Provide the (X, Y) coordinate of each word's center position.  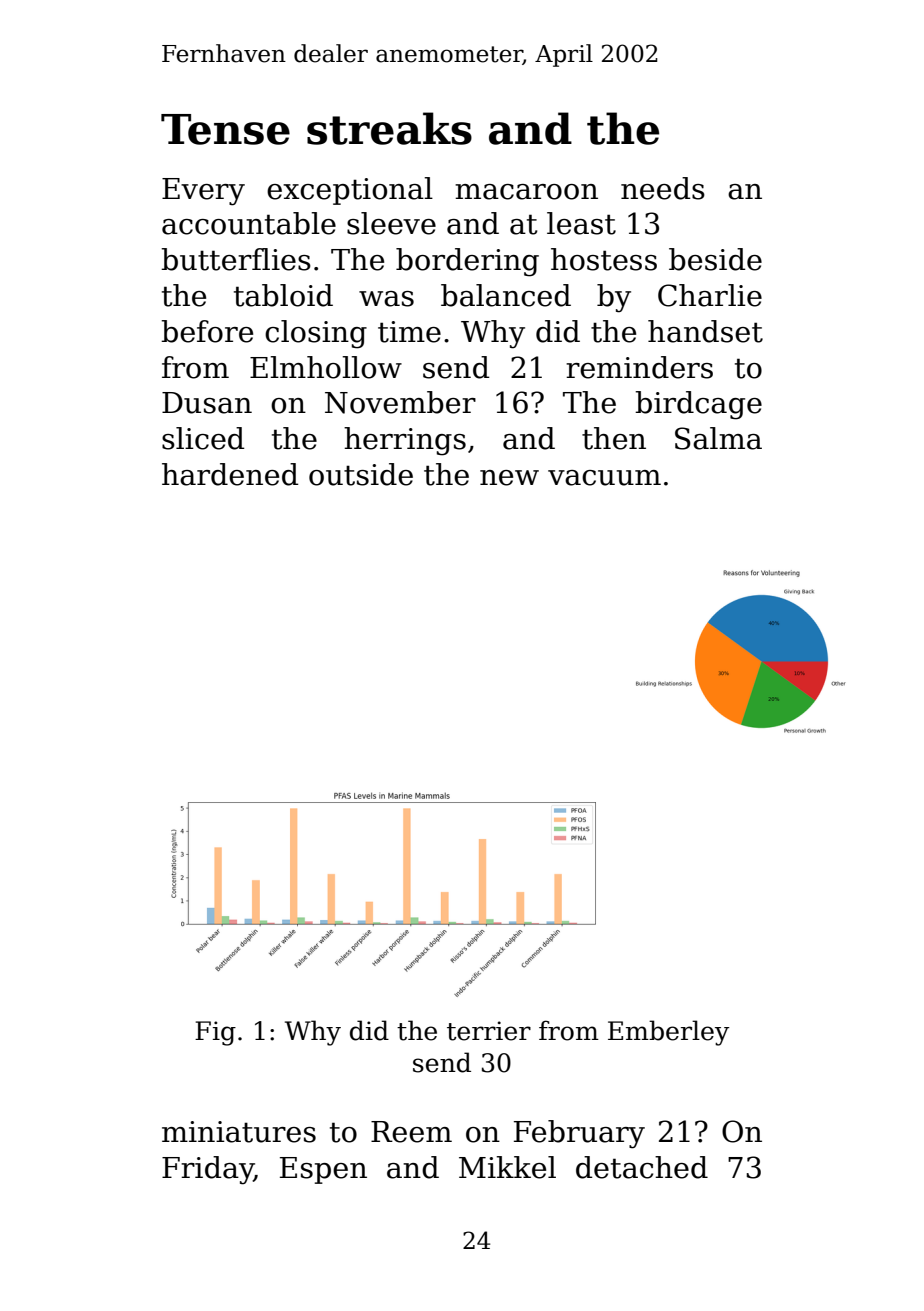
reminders (639, 367)
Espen (323, 1170)
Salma (718, 438)
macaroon (526, 192)
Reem (411, 1132)
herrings (405, 441)
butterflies (236, 259)
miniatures (239, 1132)
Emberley (669, 1033)
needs (663, 188)
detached (642, 1167)
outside (361, 474)
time (409, 332)
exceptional (350, 191)
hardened (230, 474)
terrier (489, 1031)
